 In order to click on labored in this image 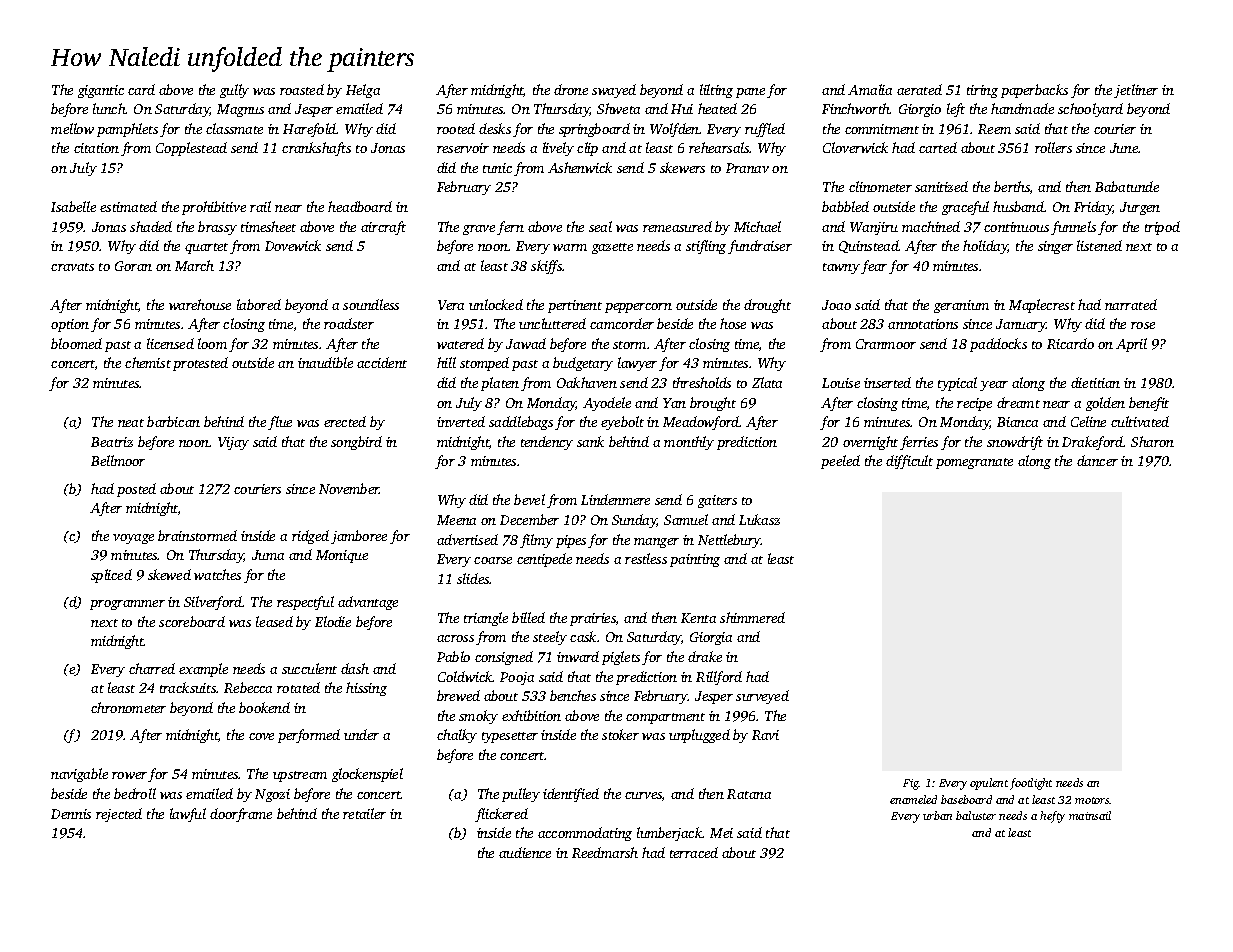, I will do `click(259, 304)`.
